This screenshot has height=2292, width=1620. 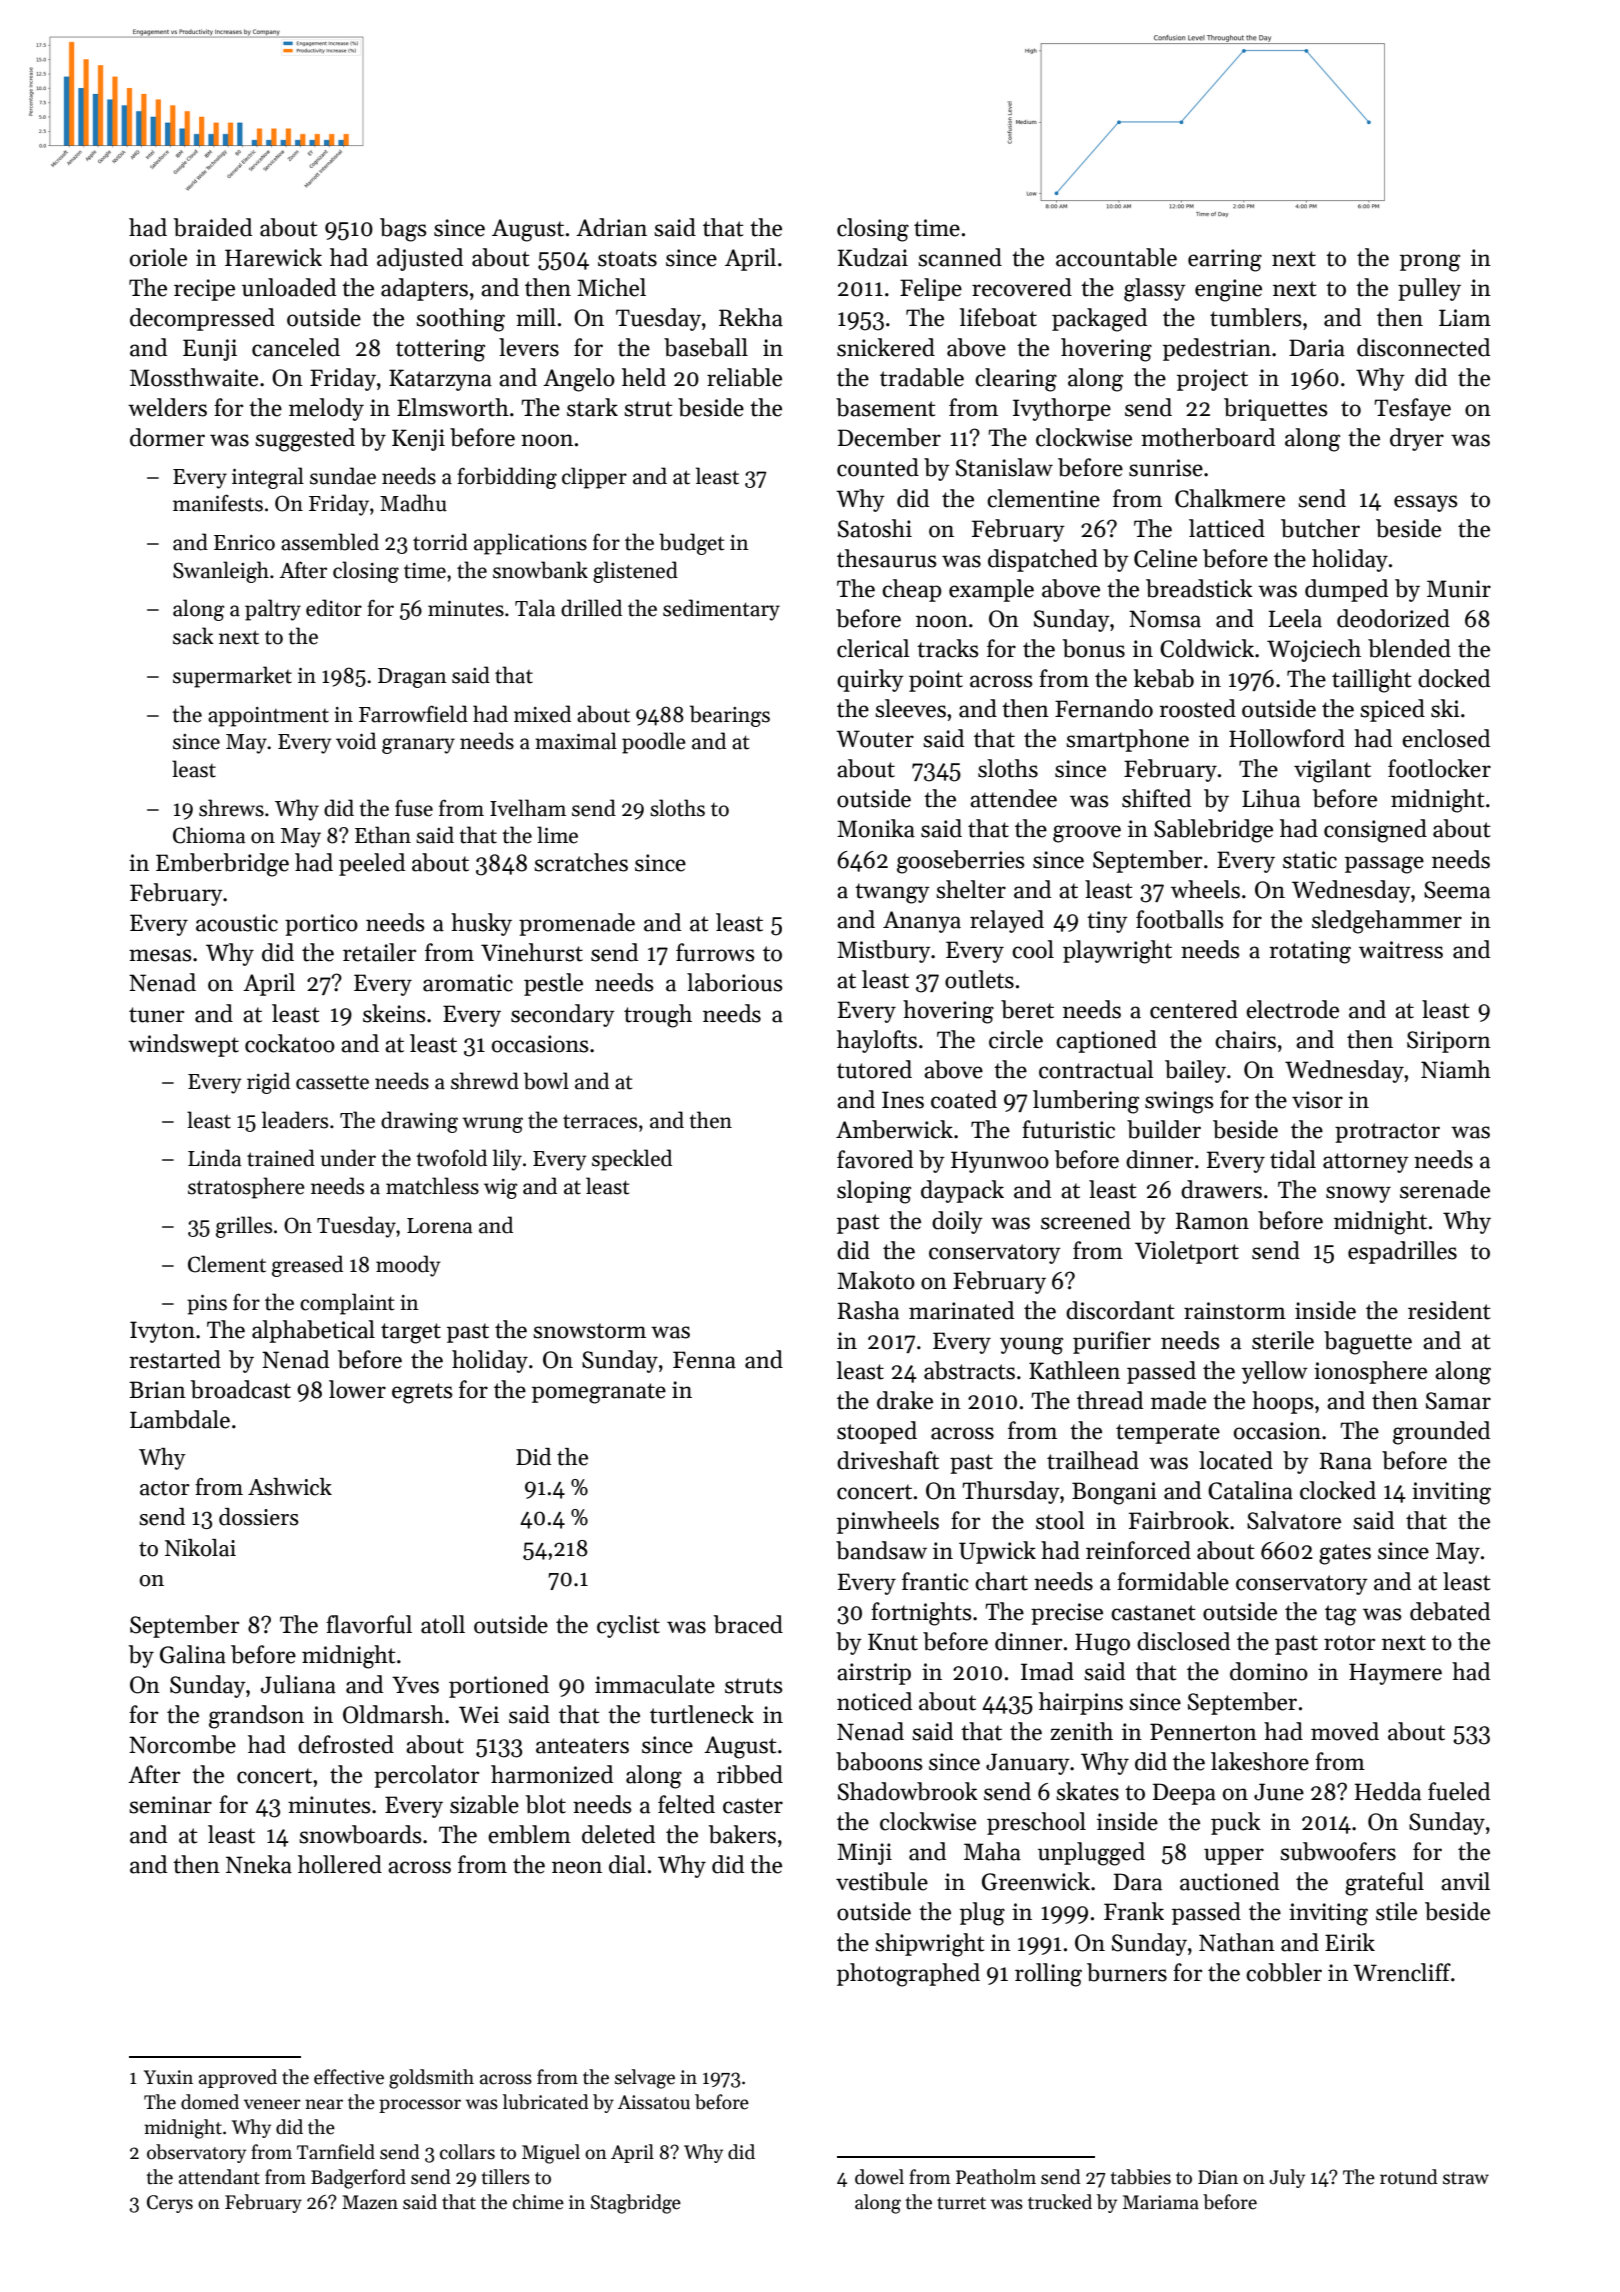 What do you see at coordinates (500, 1189) in the screenshot?
I see `wig` at bounding box center [500, 1189].
